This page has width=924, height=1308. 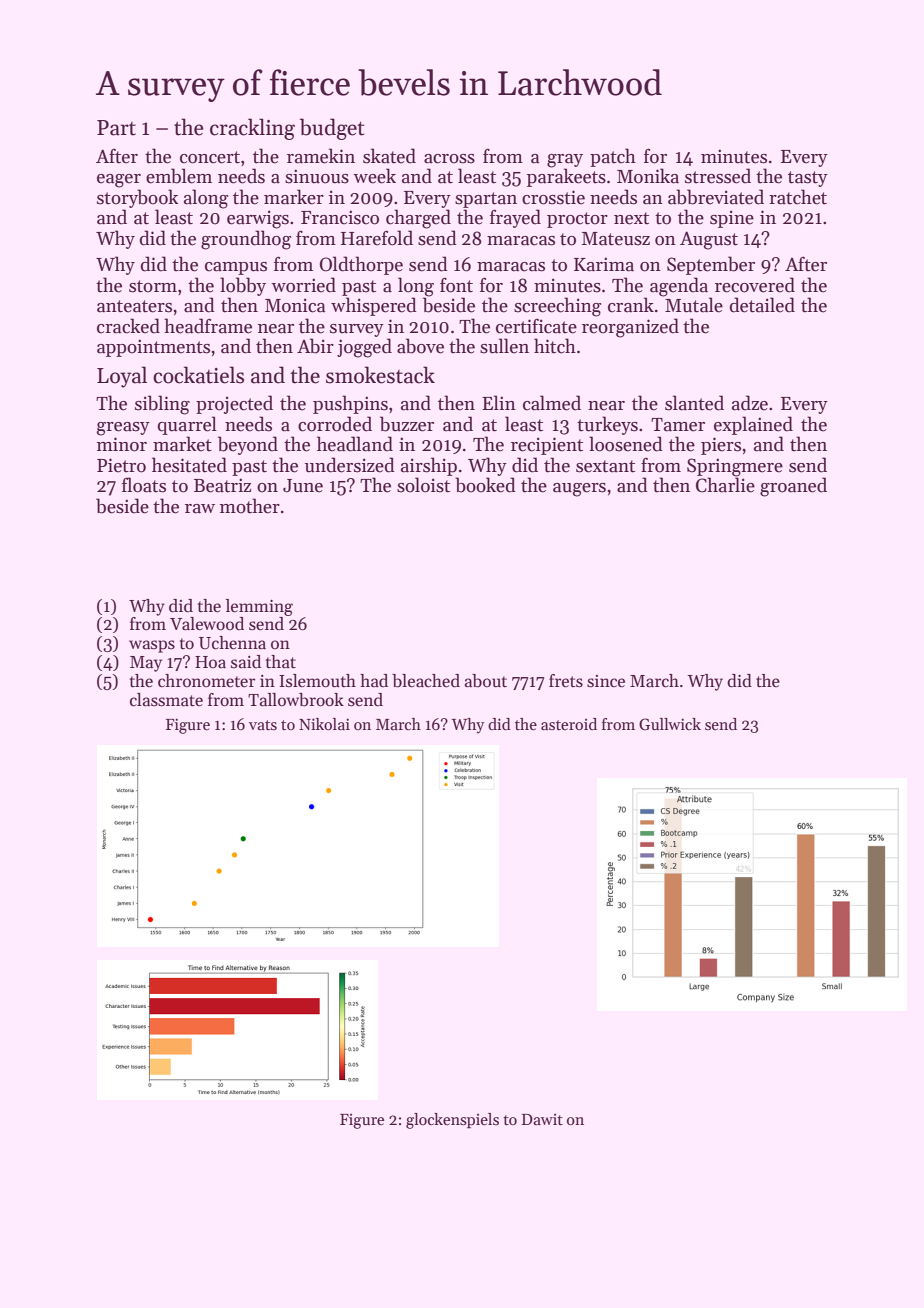 I want to click on lemming, so click(x=259, y=607).
